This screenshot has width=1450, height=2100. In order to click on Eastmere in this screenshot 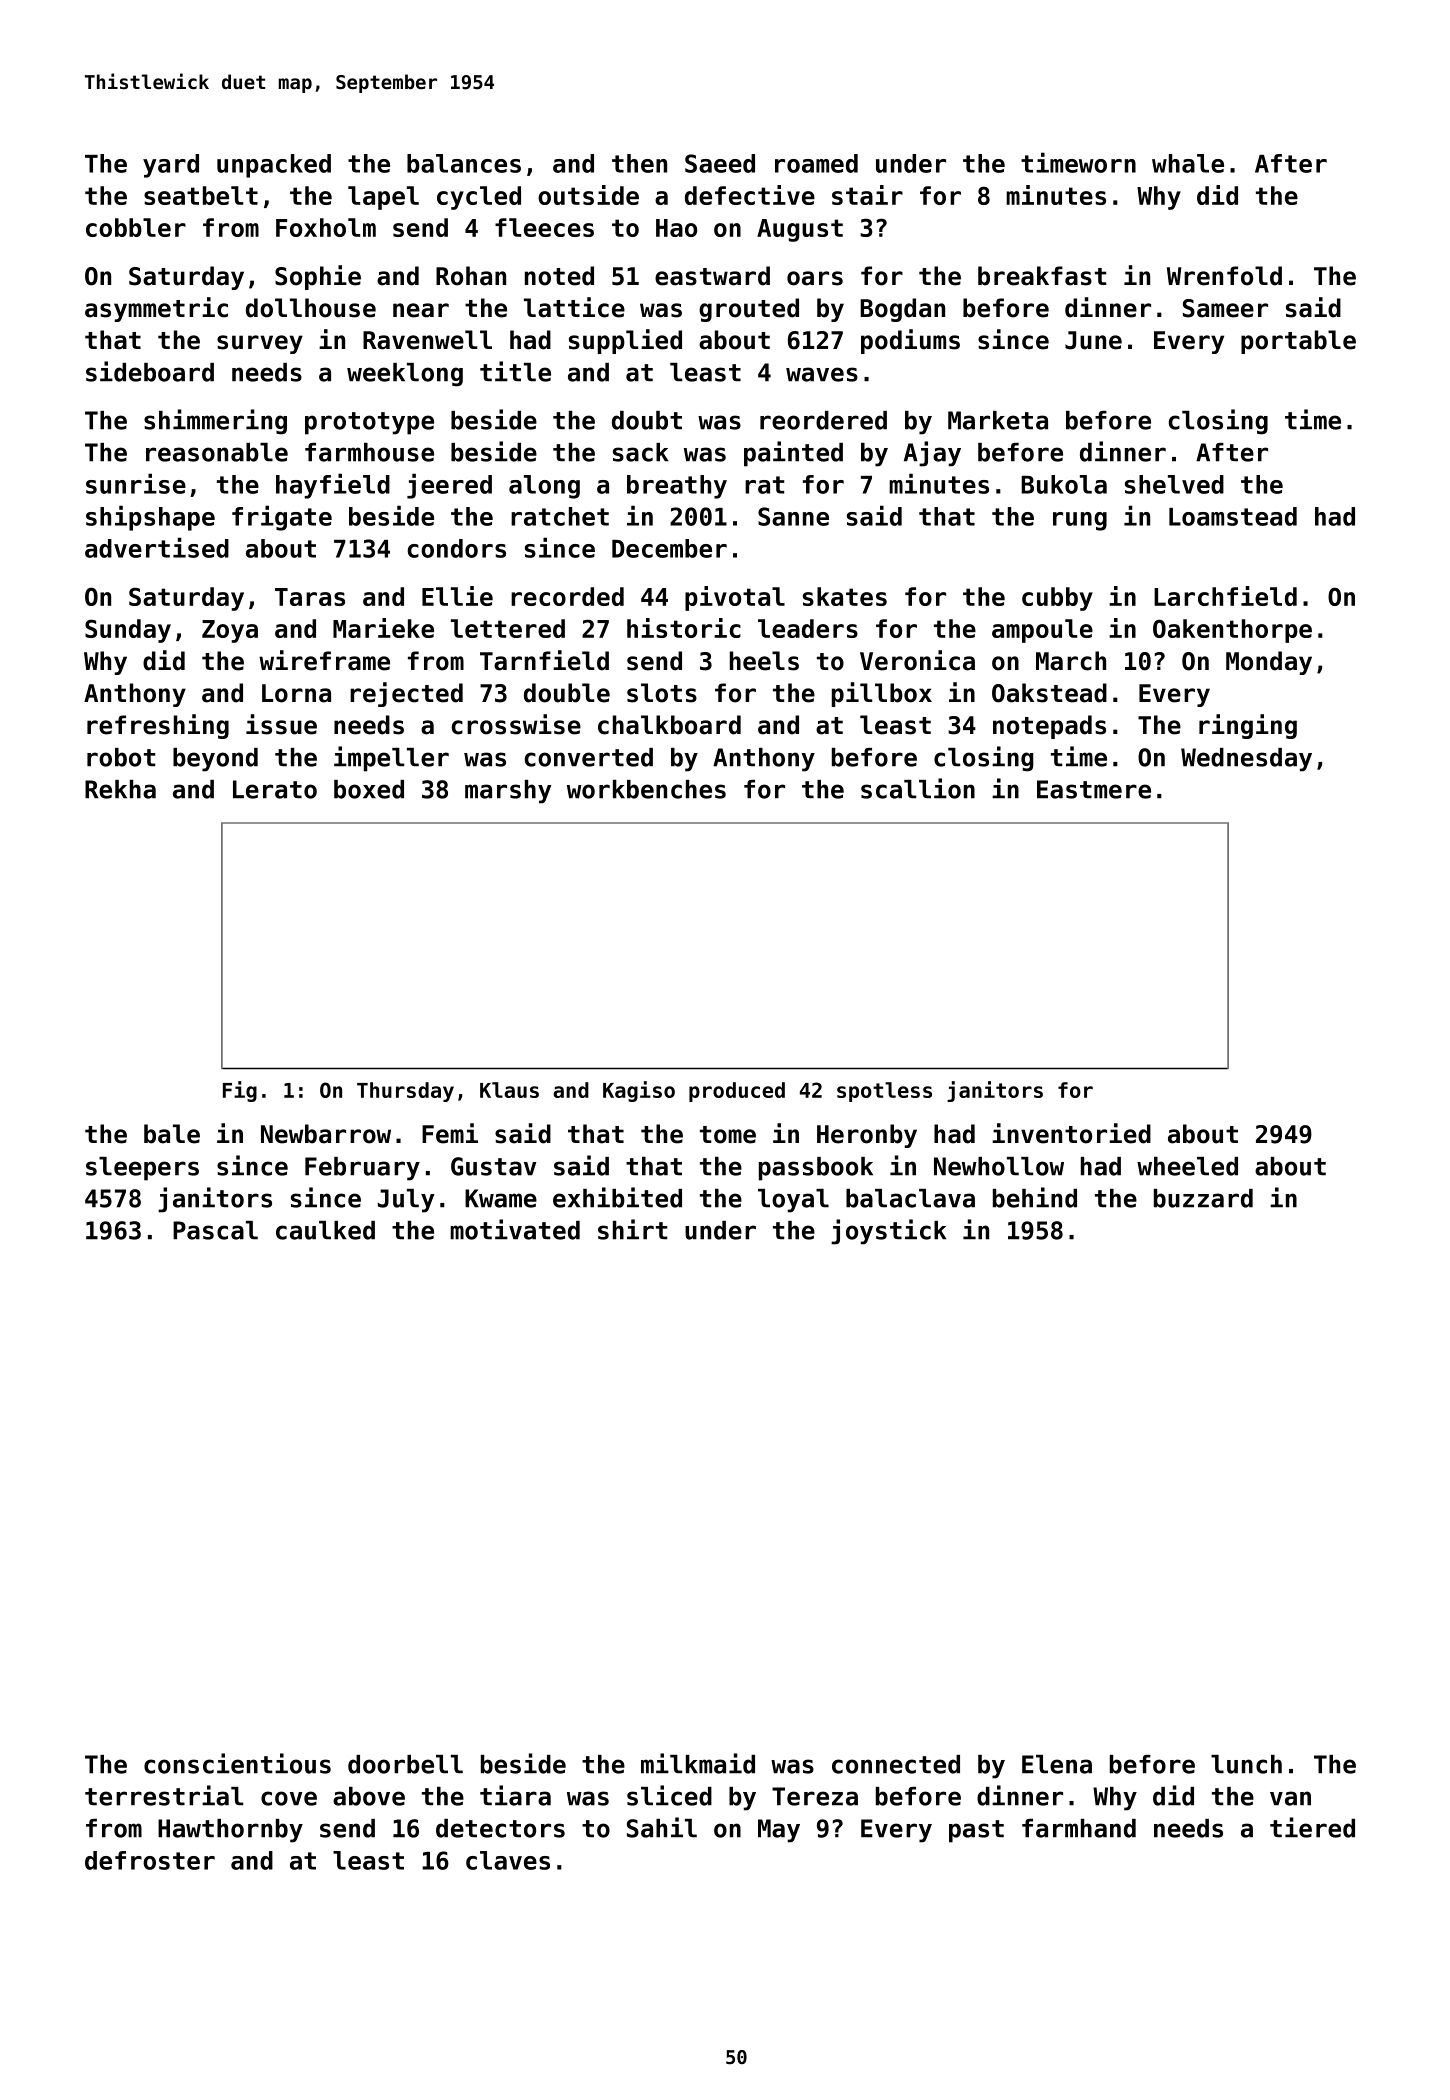, I will do `click(1094, 789)`.
